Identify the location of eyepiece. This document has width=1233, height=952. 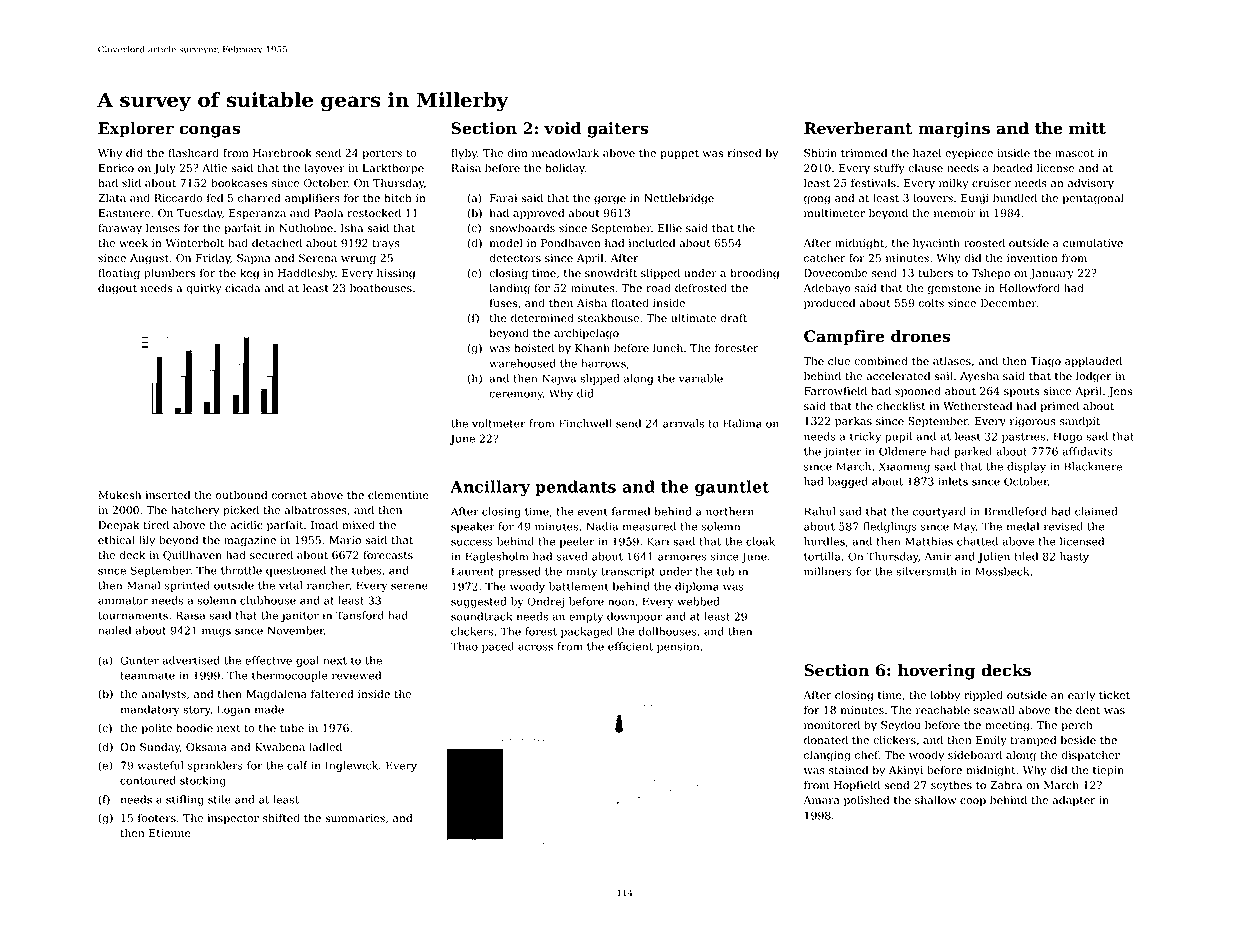
(969, 154).
